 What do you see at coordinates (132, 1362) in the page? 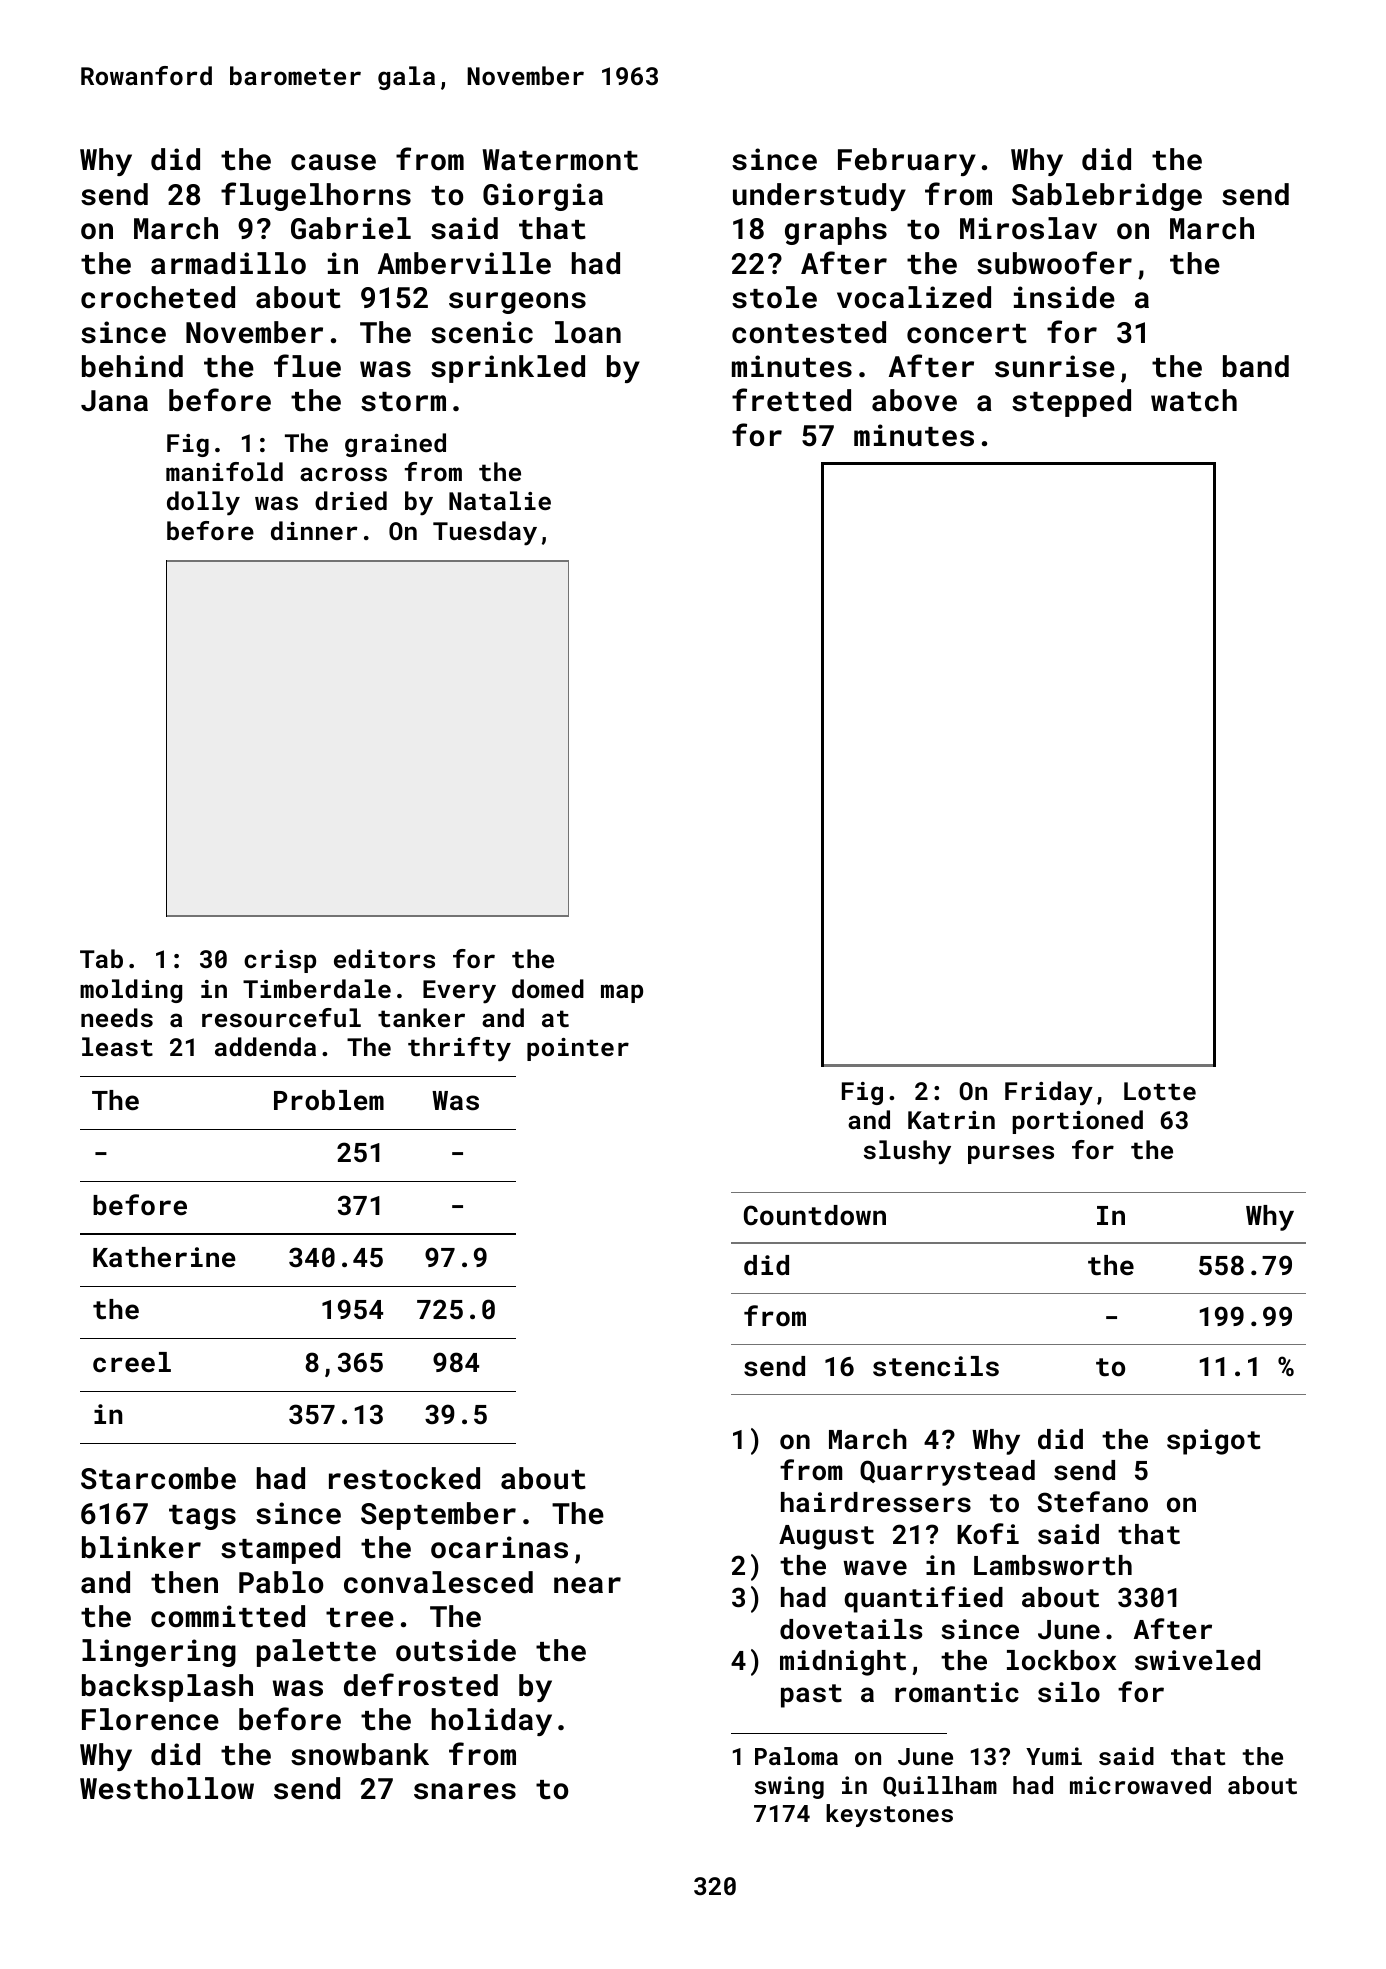
I see `creel` at bounding box center [132, 1362].
